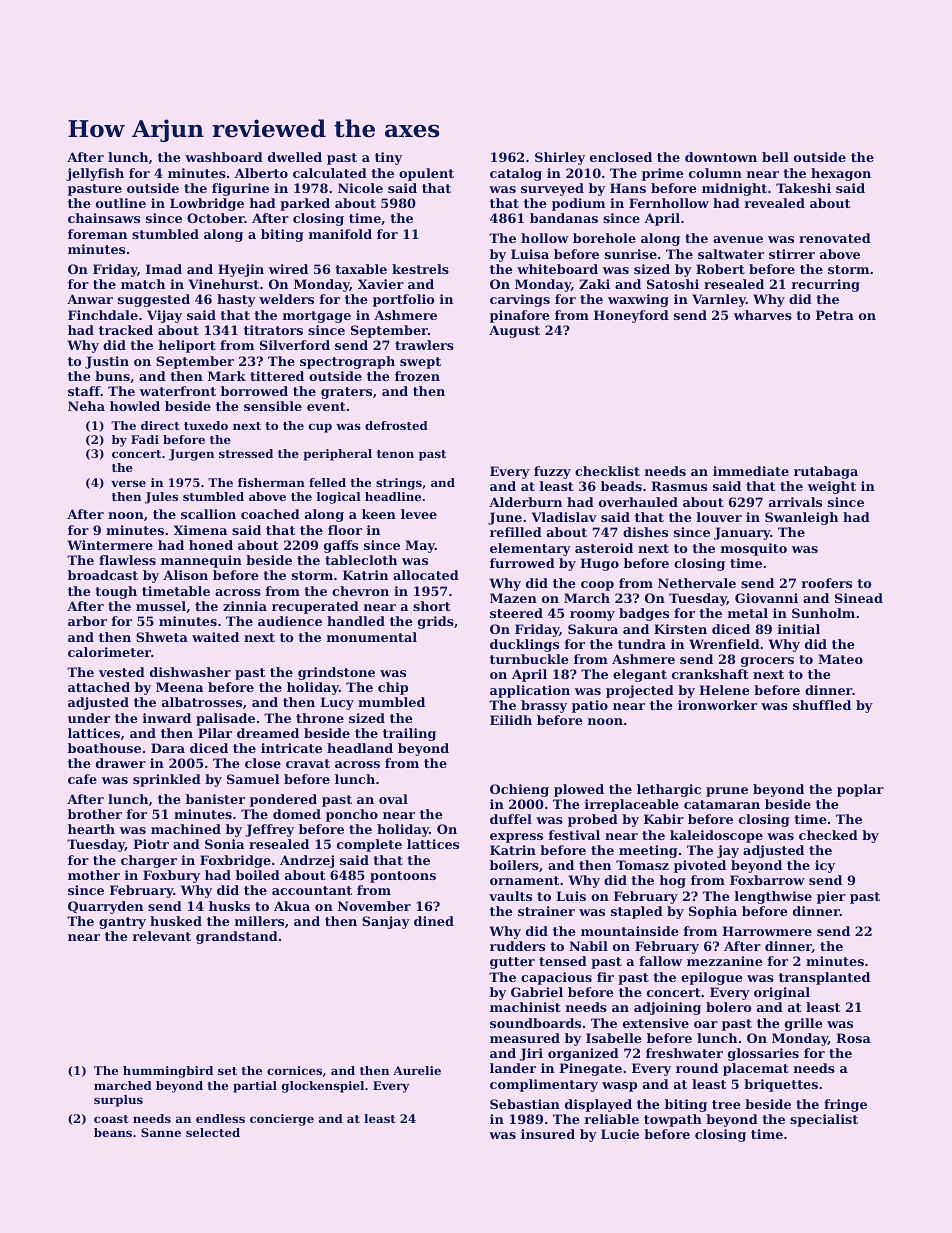 Image resolution: width=952 pixels, height=1233 pixels. What do you see at coordinates (393, 799) in the document?
I see `oval` at bounding box center [393, 799].
